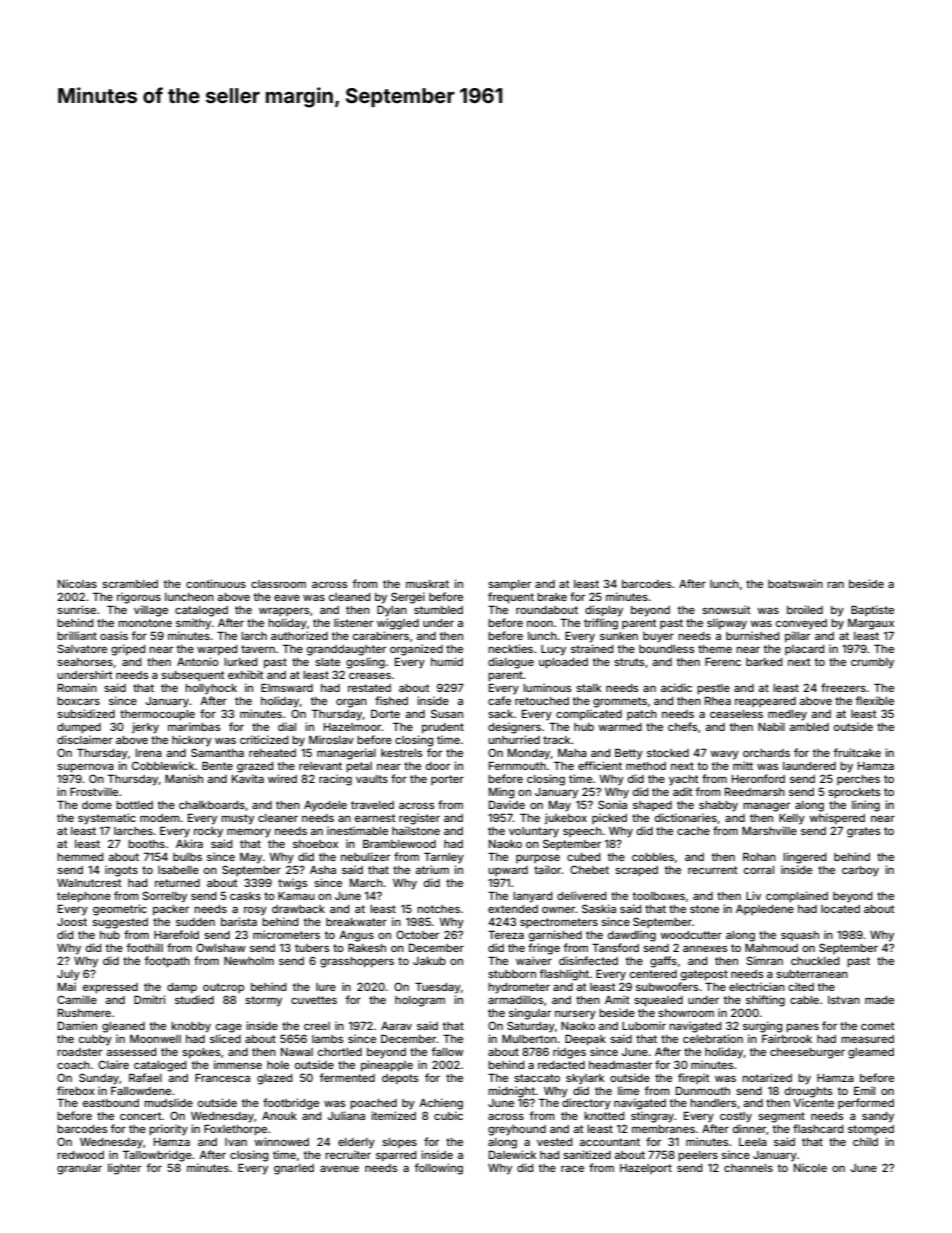 This screenshot has width=952, height=1233. What do you see at coordinates (77, 583) in the screenshot?
I see `Nicolas` at bounding box center [77, 583].
